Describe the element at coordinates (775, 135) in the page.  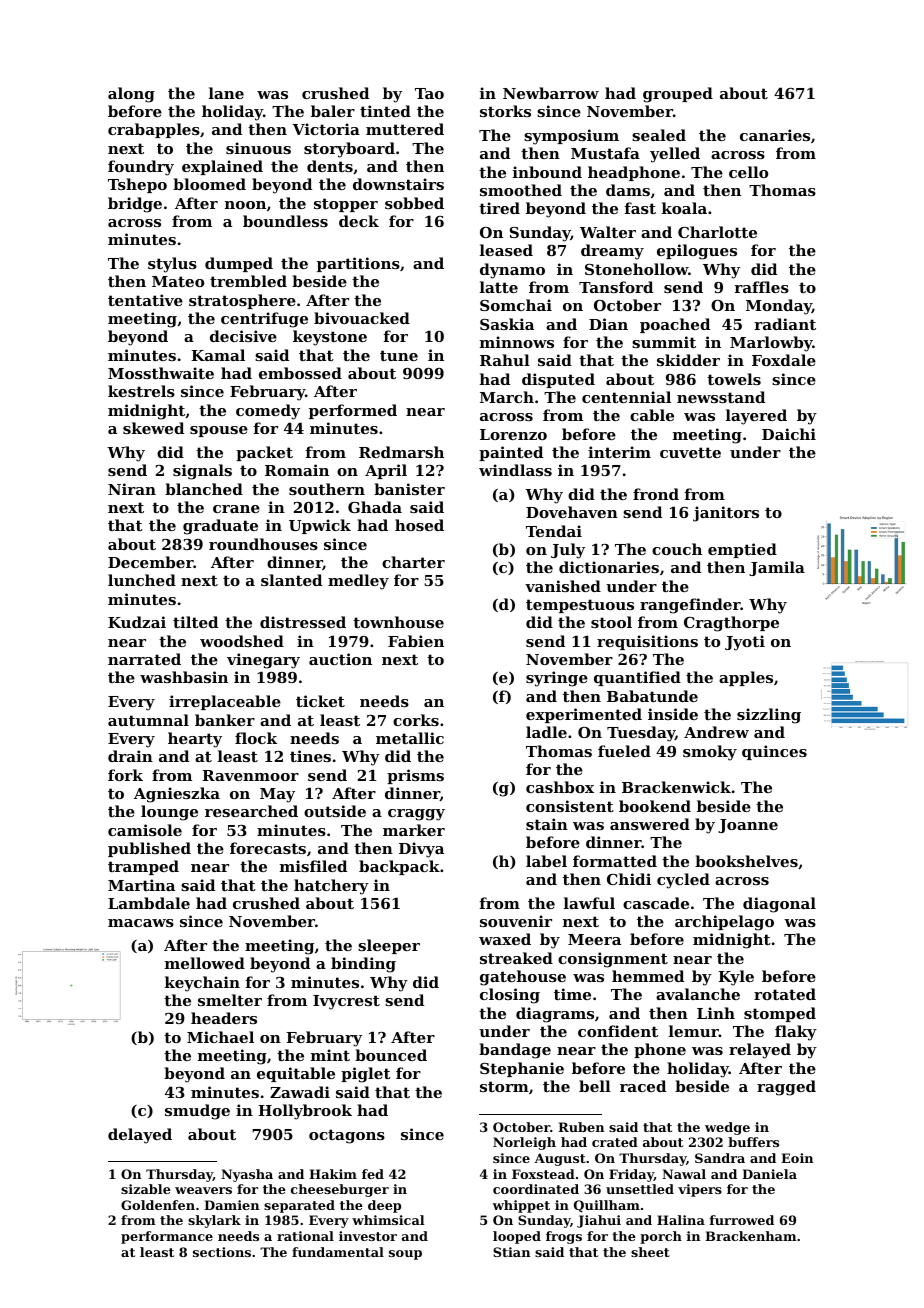
I see `canaries` at that location.
